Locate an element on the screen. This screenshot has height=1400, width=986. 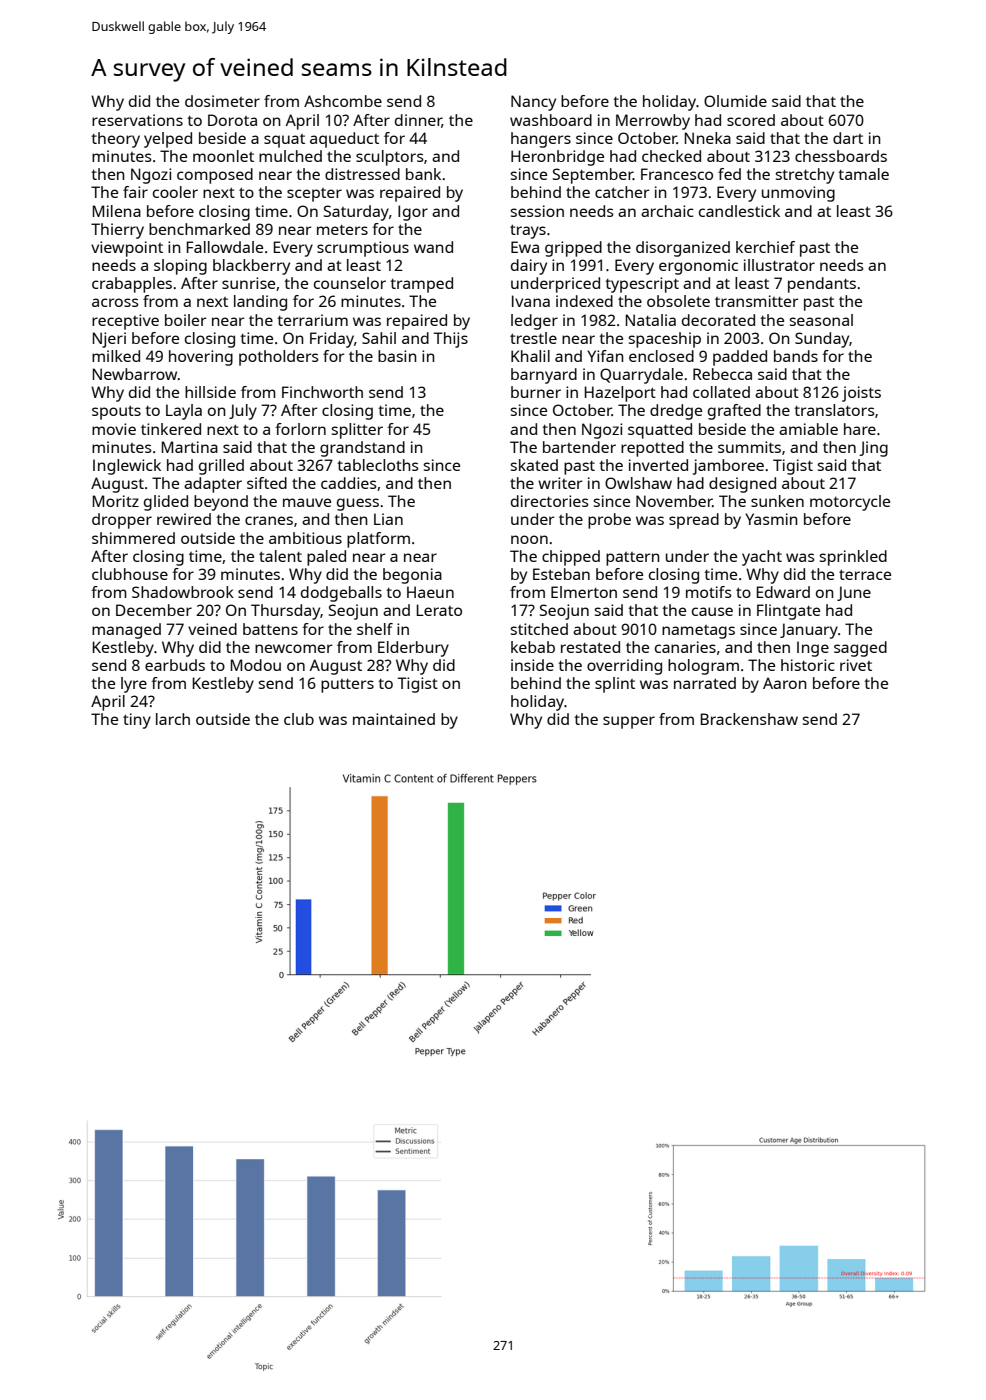
sculptors is located at coordinates (390, 158).
